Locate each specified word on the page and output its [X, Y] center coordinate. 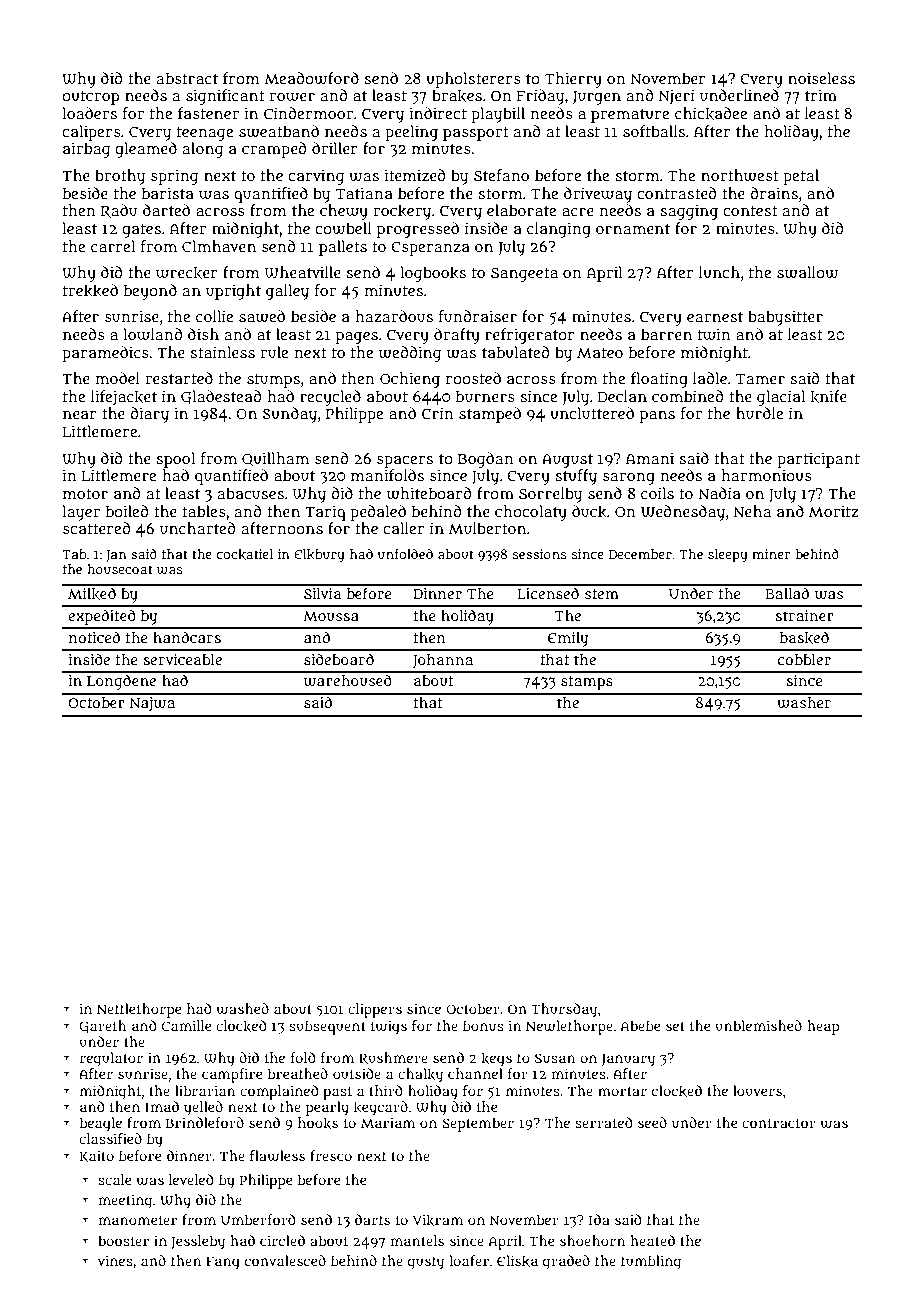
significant [225, 97]
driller [335, 148]
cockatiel [244, 554]
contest [750, 211]
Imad [162, 1106]
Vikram [438, 1220]
